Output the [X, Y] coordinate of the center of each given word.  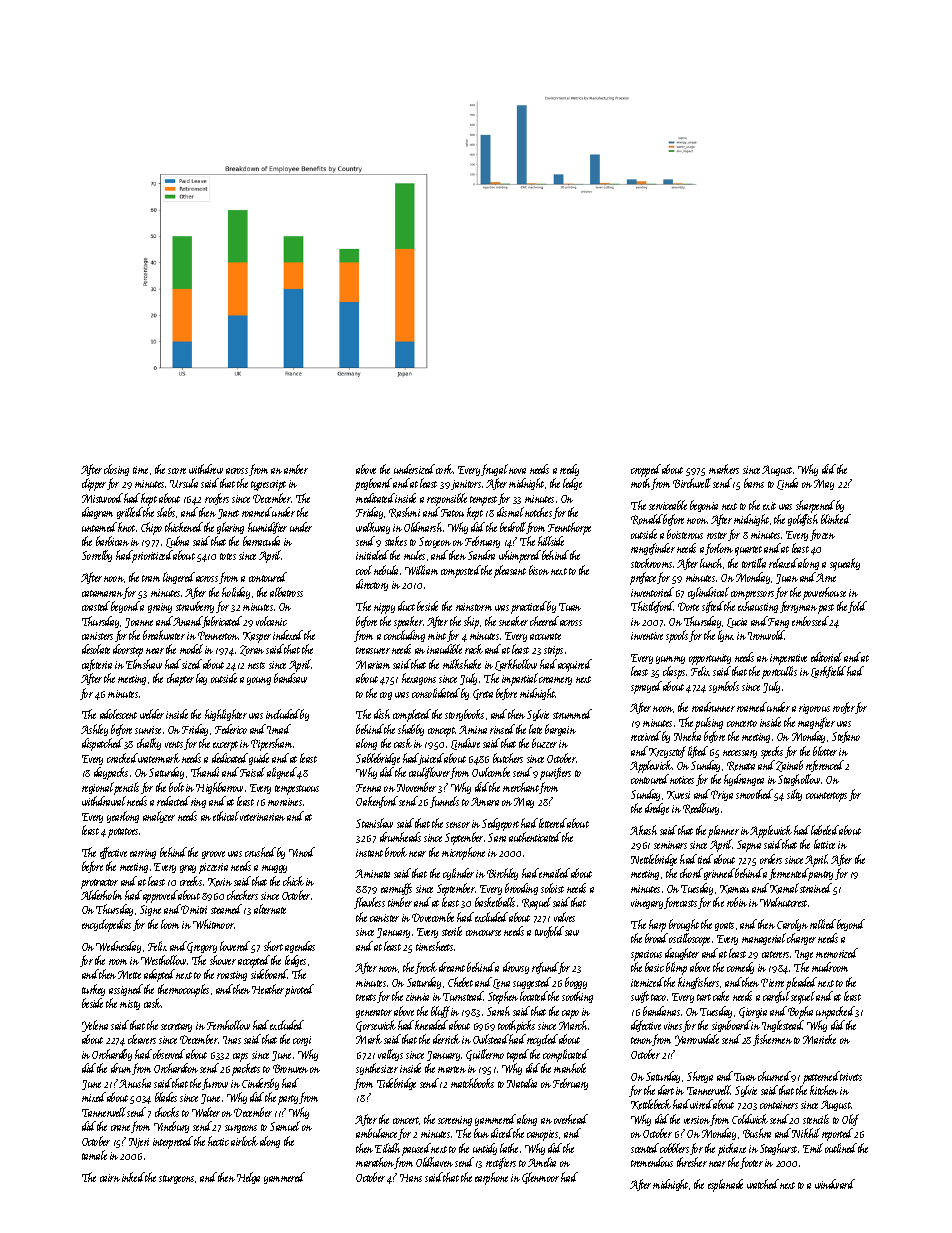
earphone [491, 1178]
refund [545, 968]
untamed [99, 527]
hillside [551, 541]
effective [113, 853]
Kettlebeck [651, 1104]
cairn [110, 1178]
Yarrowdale [697, 1040]
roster [717, 535]
